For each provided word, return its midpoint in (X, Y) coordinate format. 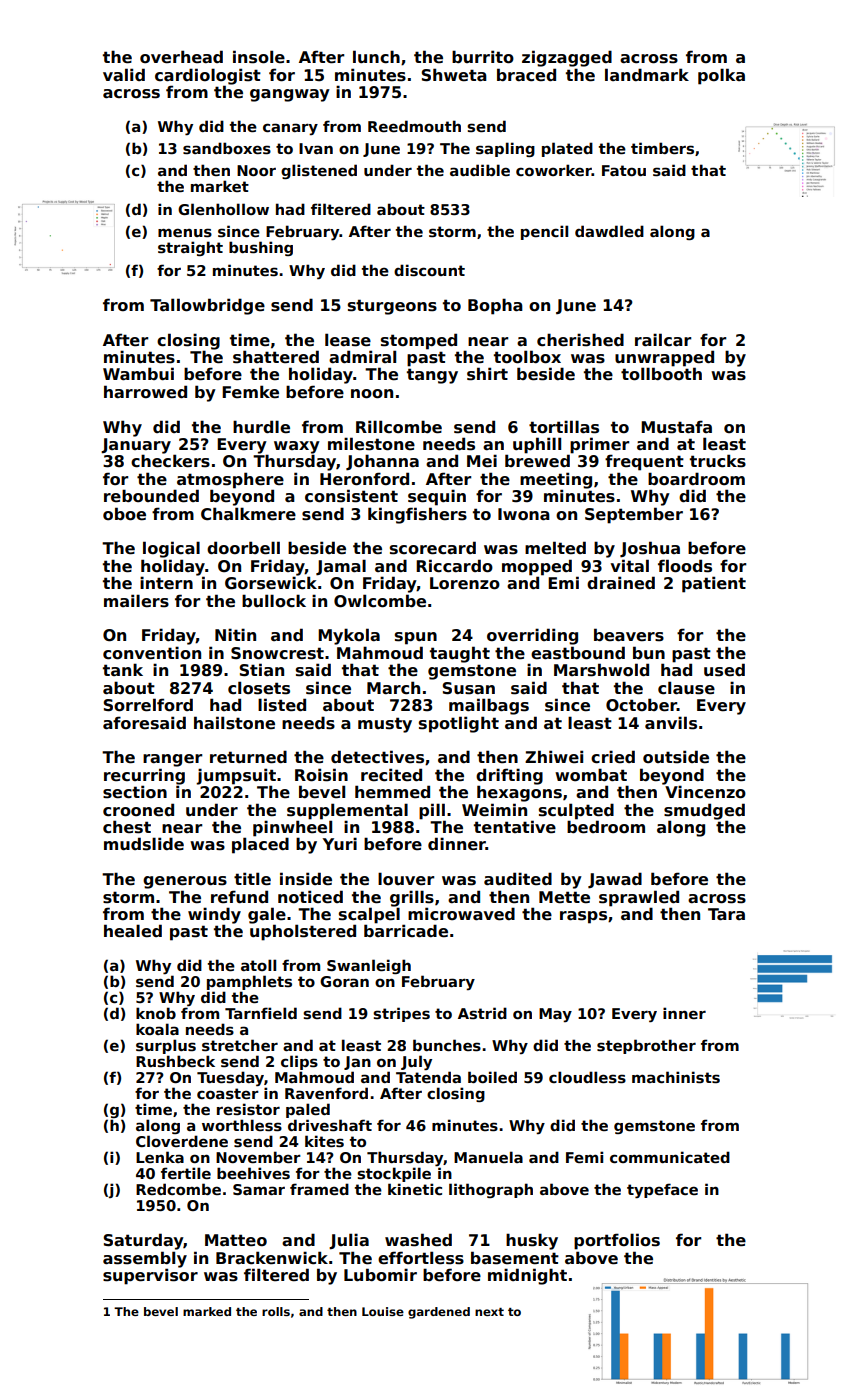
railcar (663, 339)
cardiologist (208, 76)
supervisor (150, 1276)
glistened (319, 171)
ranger (172, 760)
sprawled (639, 898)
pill (432, 811)
